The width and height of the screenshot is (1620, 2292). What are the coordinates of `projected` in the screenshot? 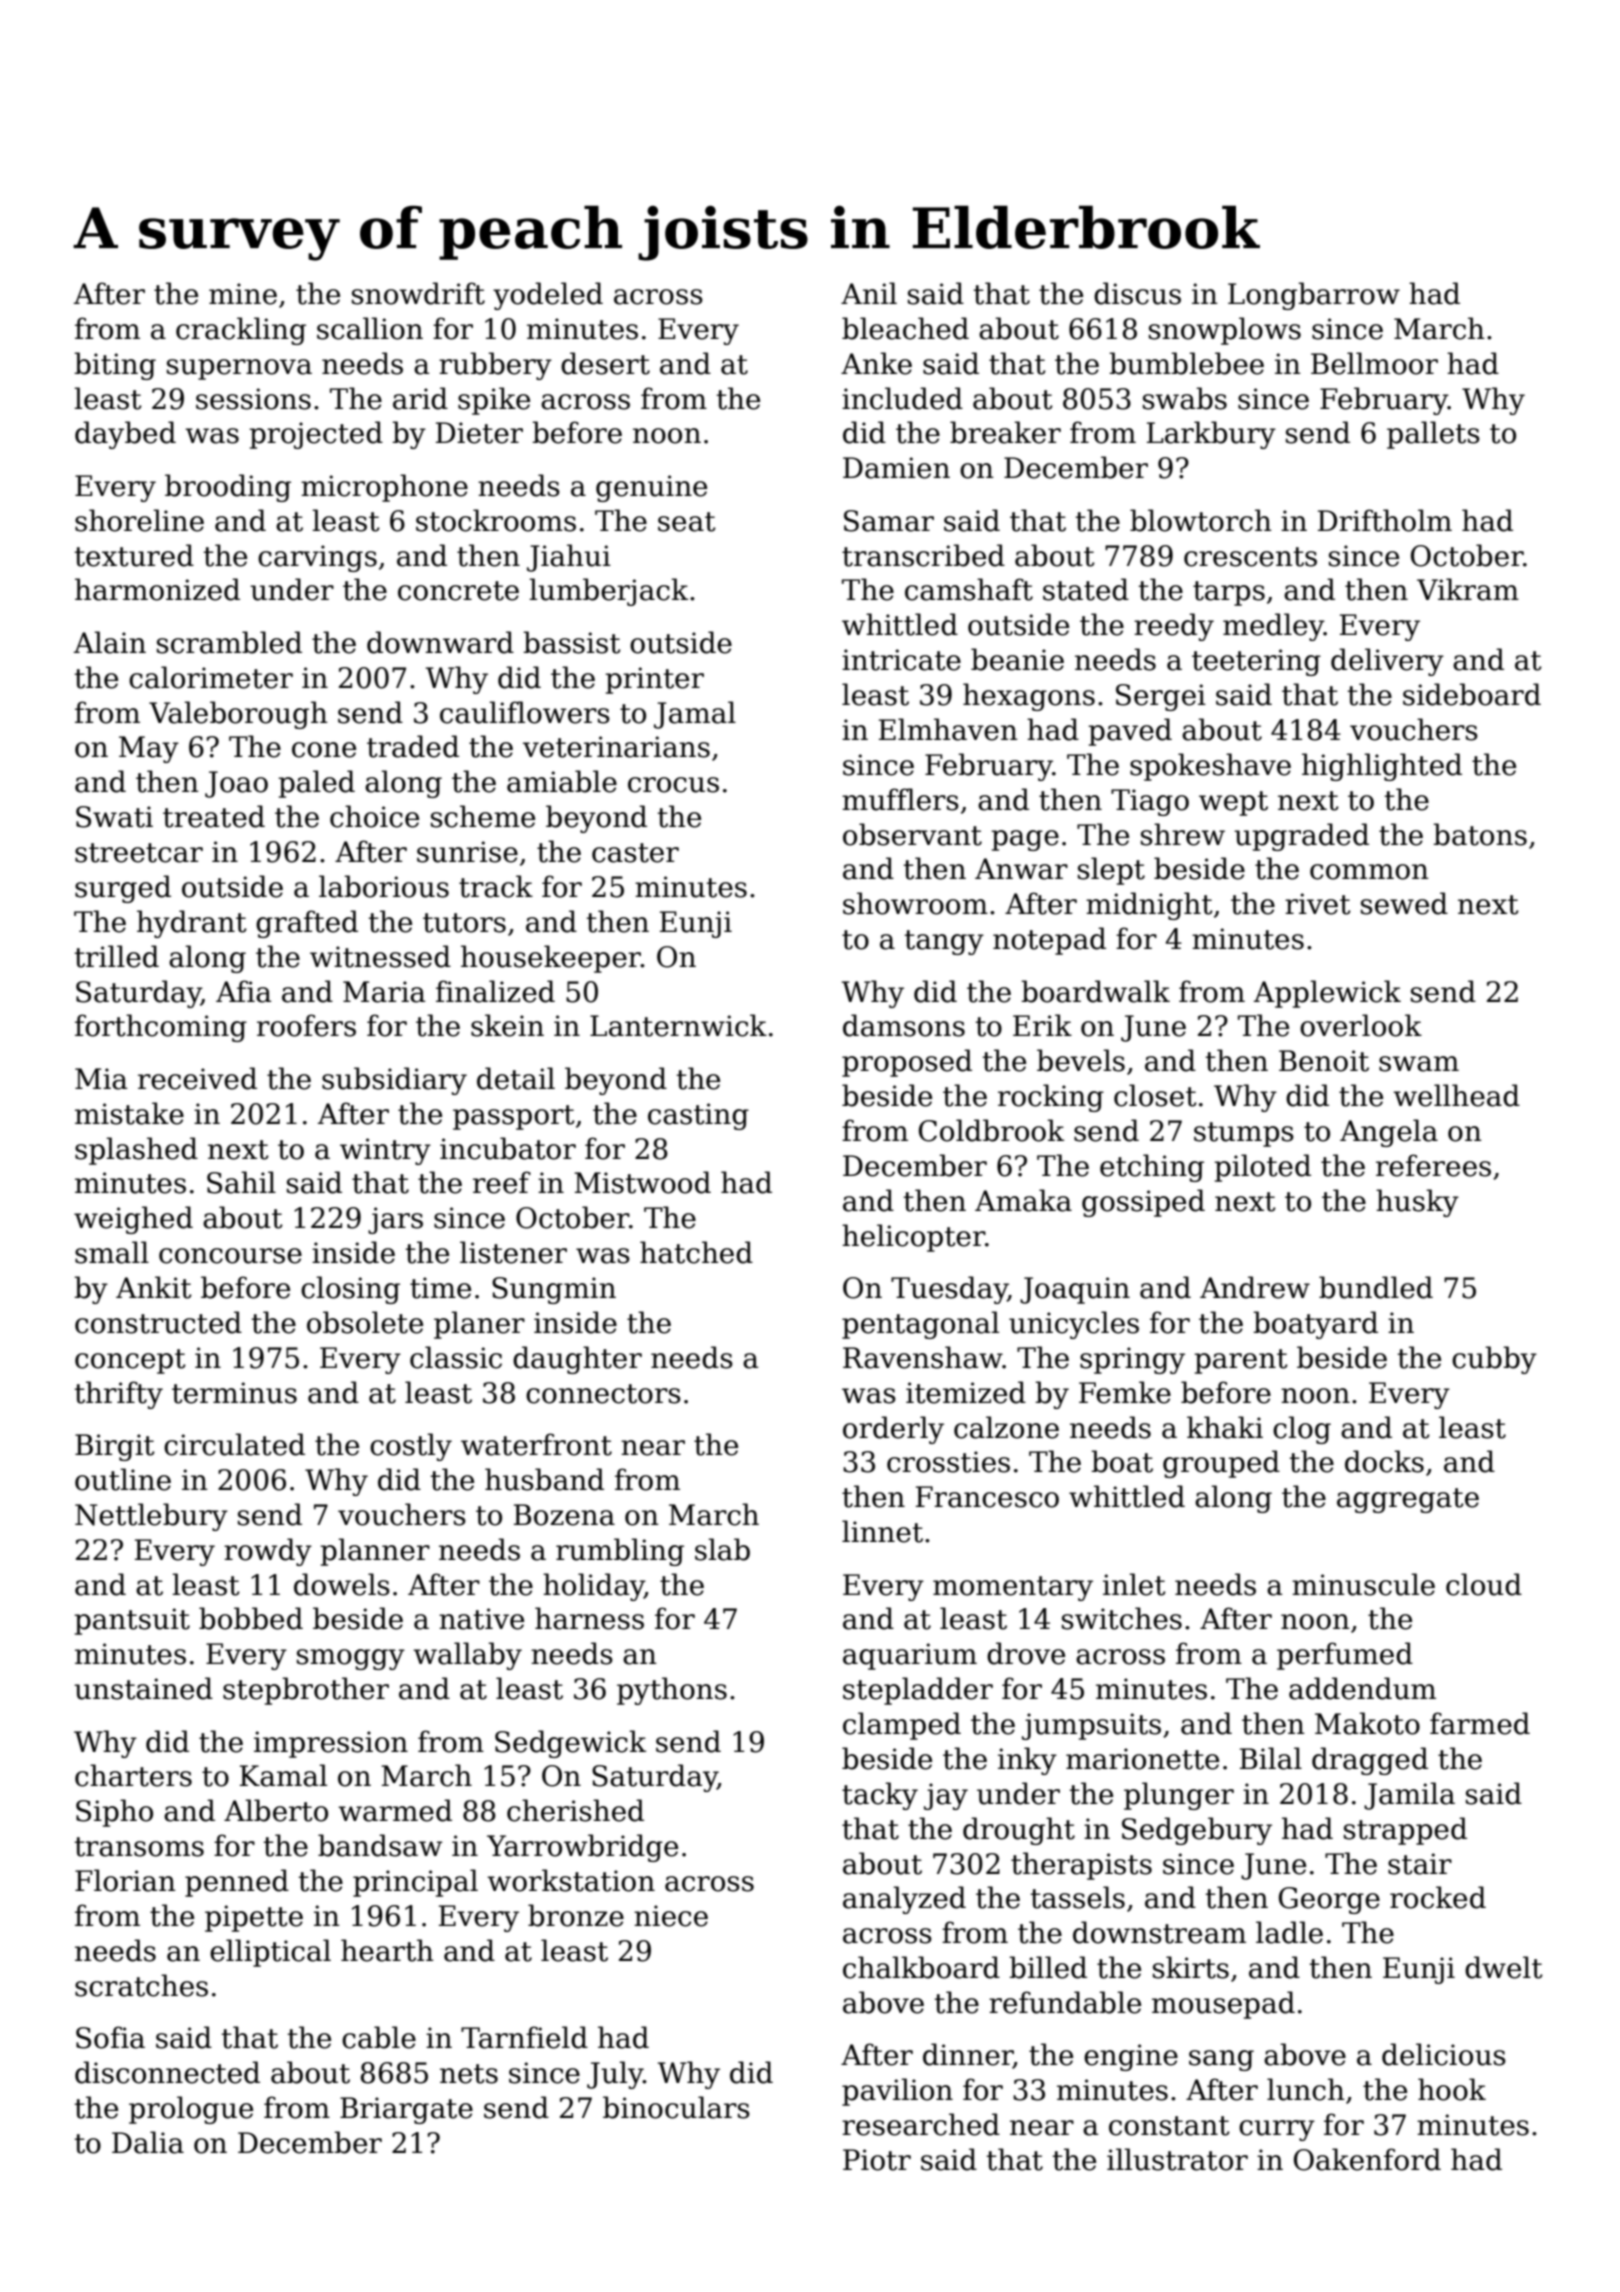 It's located at (316, 435).
